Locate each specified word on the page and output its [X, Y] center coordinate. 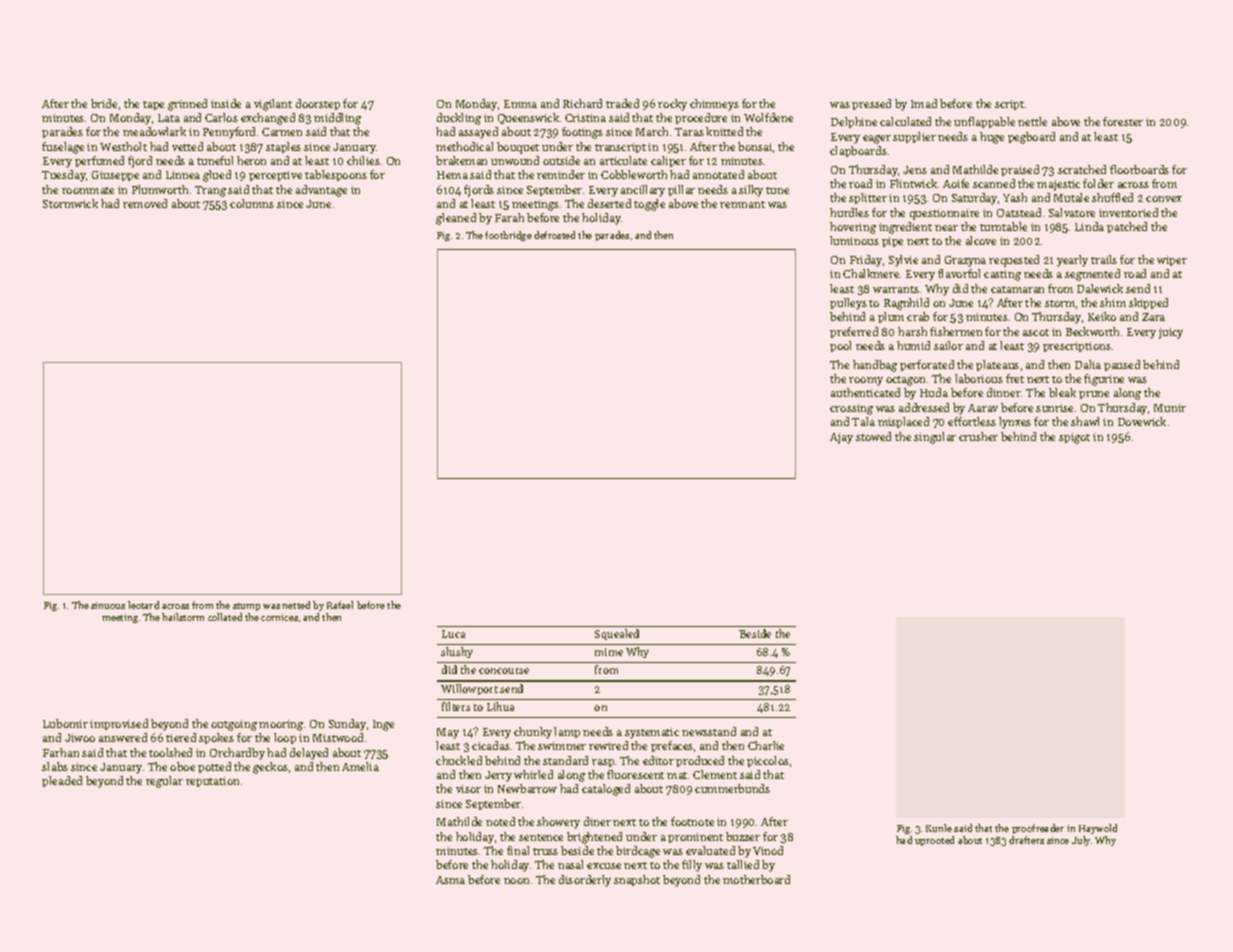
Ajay [841, 438]
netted [296, 605]
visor [468, 789]
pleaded [62, 781]
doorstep [318, 104]
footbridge [508, 236]
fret [1015, 378]
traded [622, 103]
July [1081, 841]
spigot [1074, 438]
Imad [924, 103]
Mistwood [338, 737]
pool [840, 346]
